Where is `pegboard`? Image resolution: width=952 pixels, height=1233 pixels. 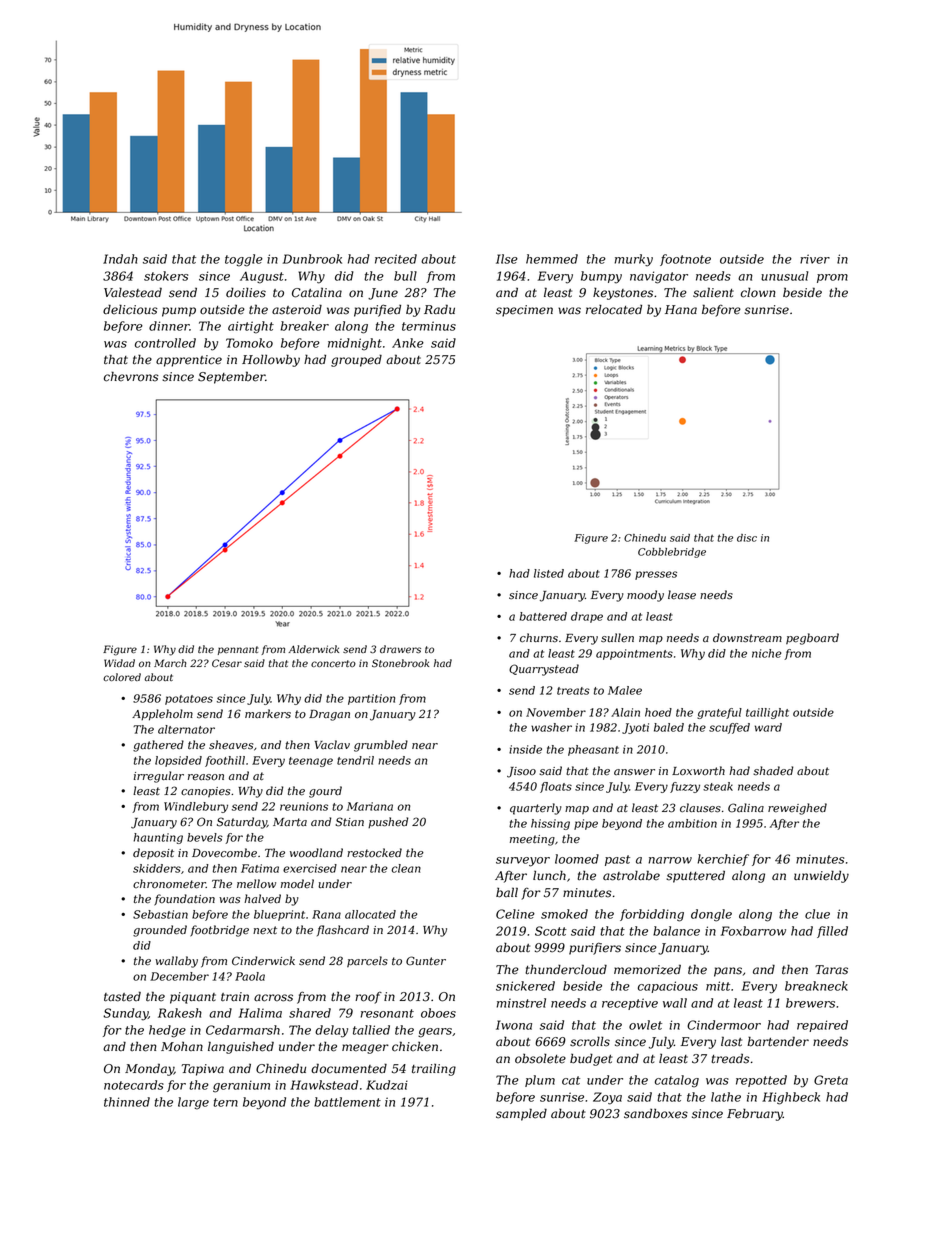
pegboard is located at coordinates (812, 639).
